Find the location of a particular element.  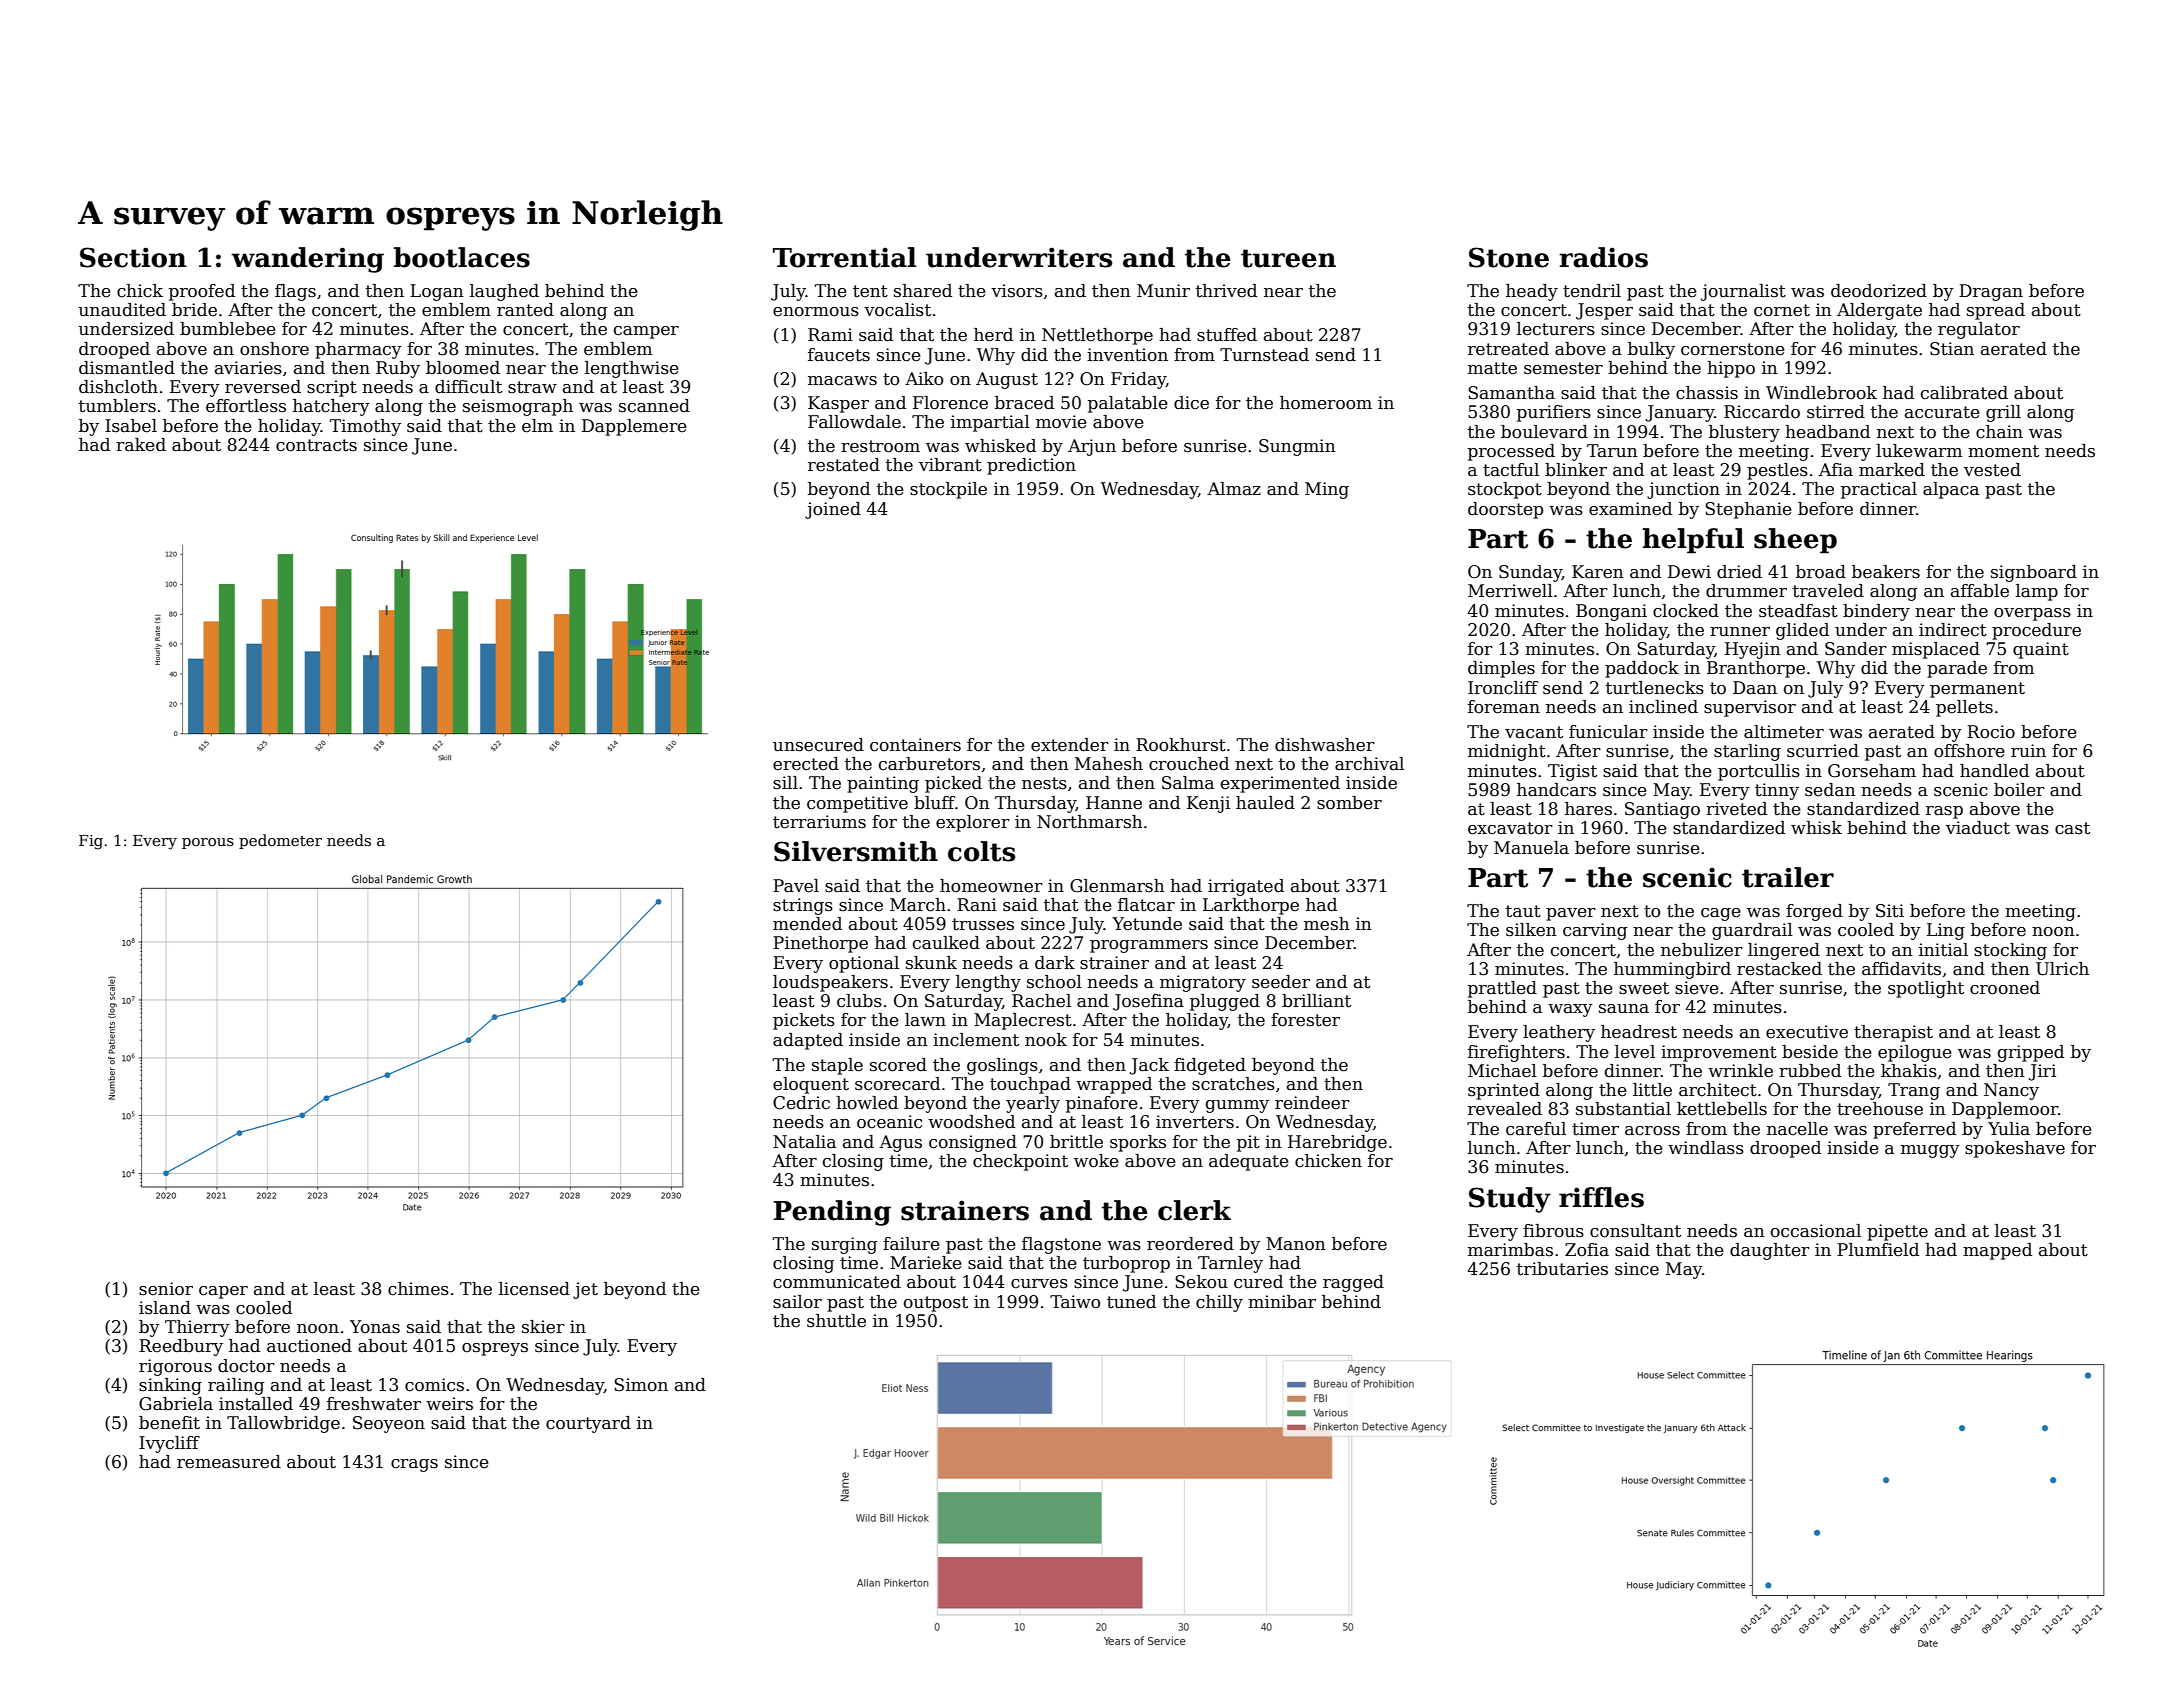

Cedric is located at coordinates (801, 1103).
